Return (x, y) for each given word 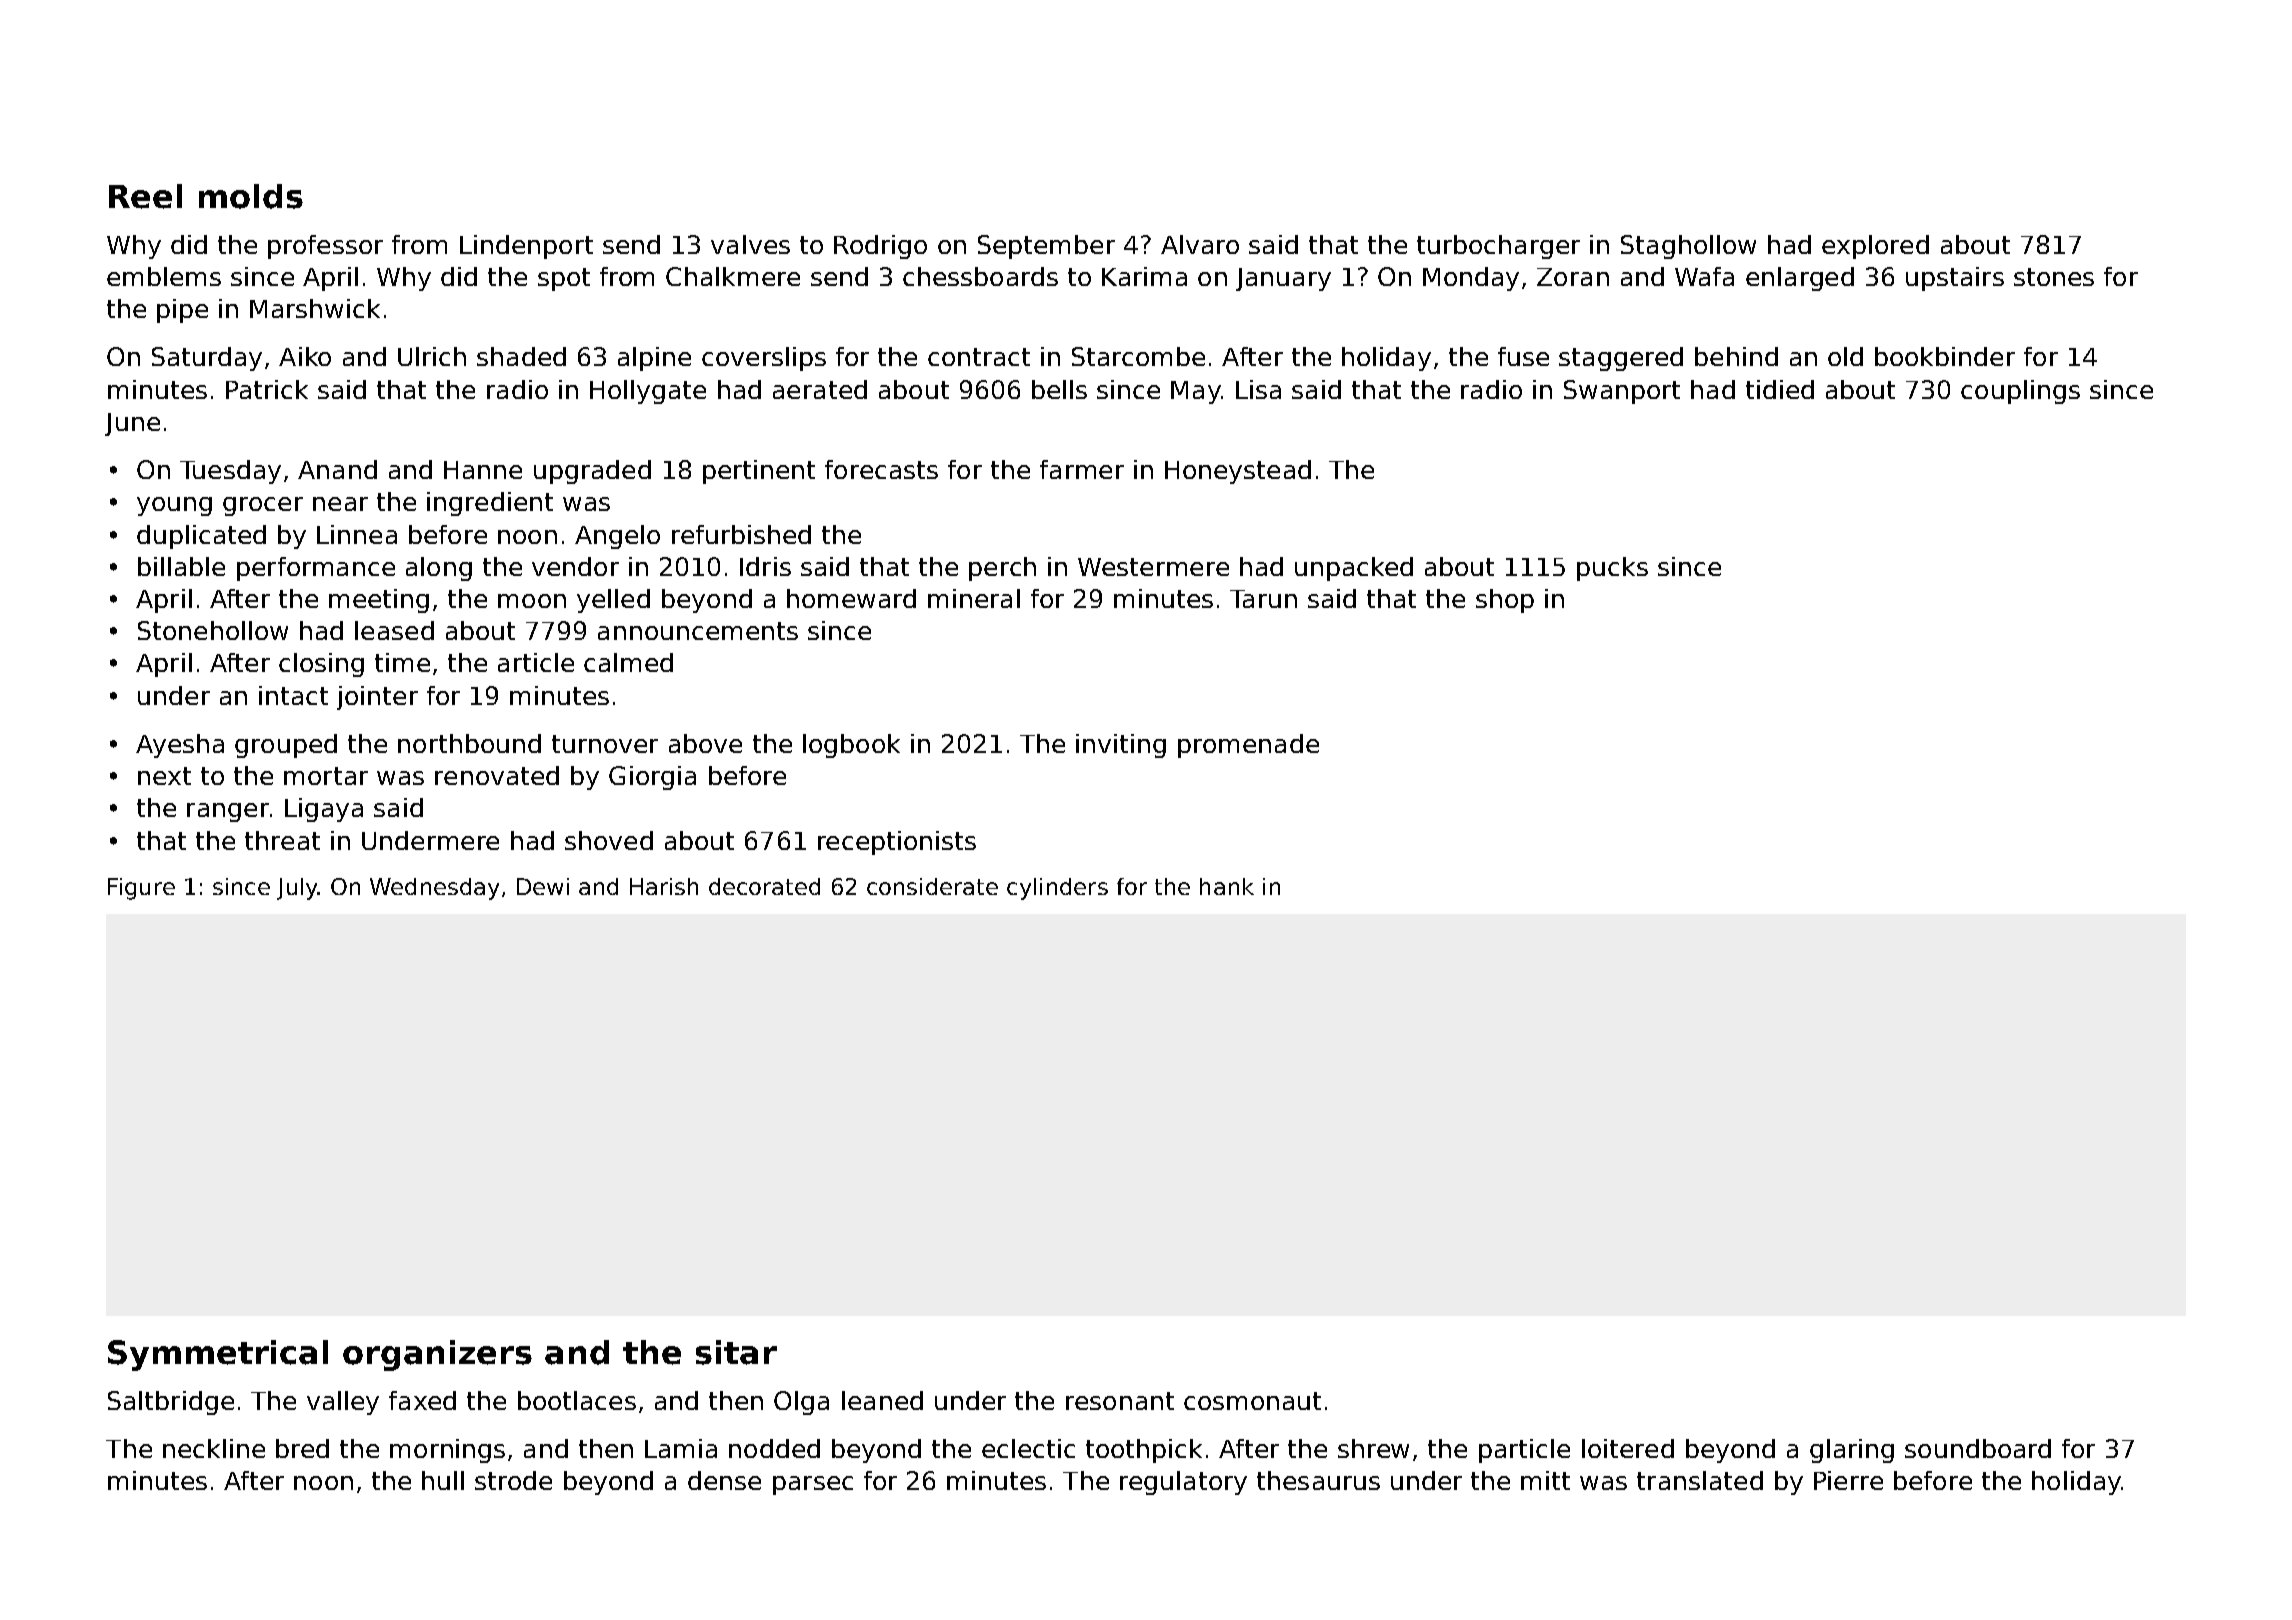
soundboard (1978, 1448)
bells (1059, 389)
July (297, 889)
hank (1227, 886)
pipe (182, 311)
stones (2054, 277)
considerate (932, 886)
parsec (813, 1485)
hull (443, 1480)
